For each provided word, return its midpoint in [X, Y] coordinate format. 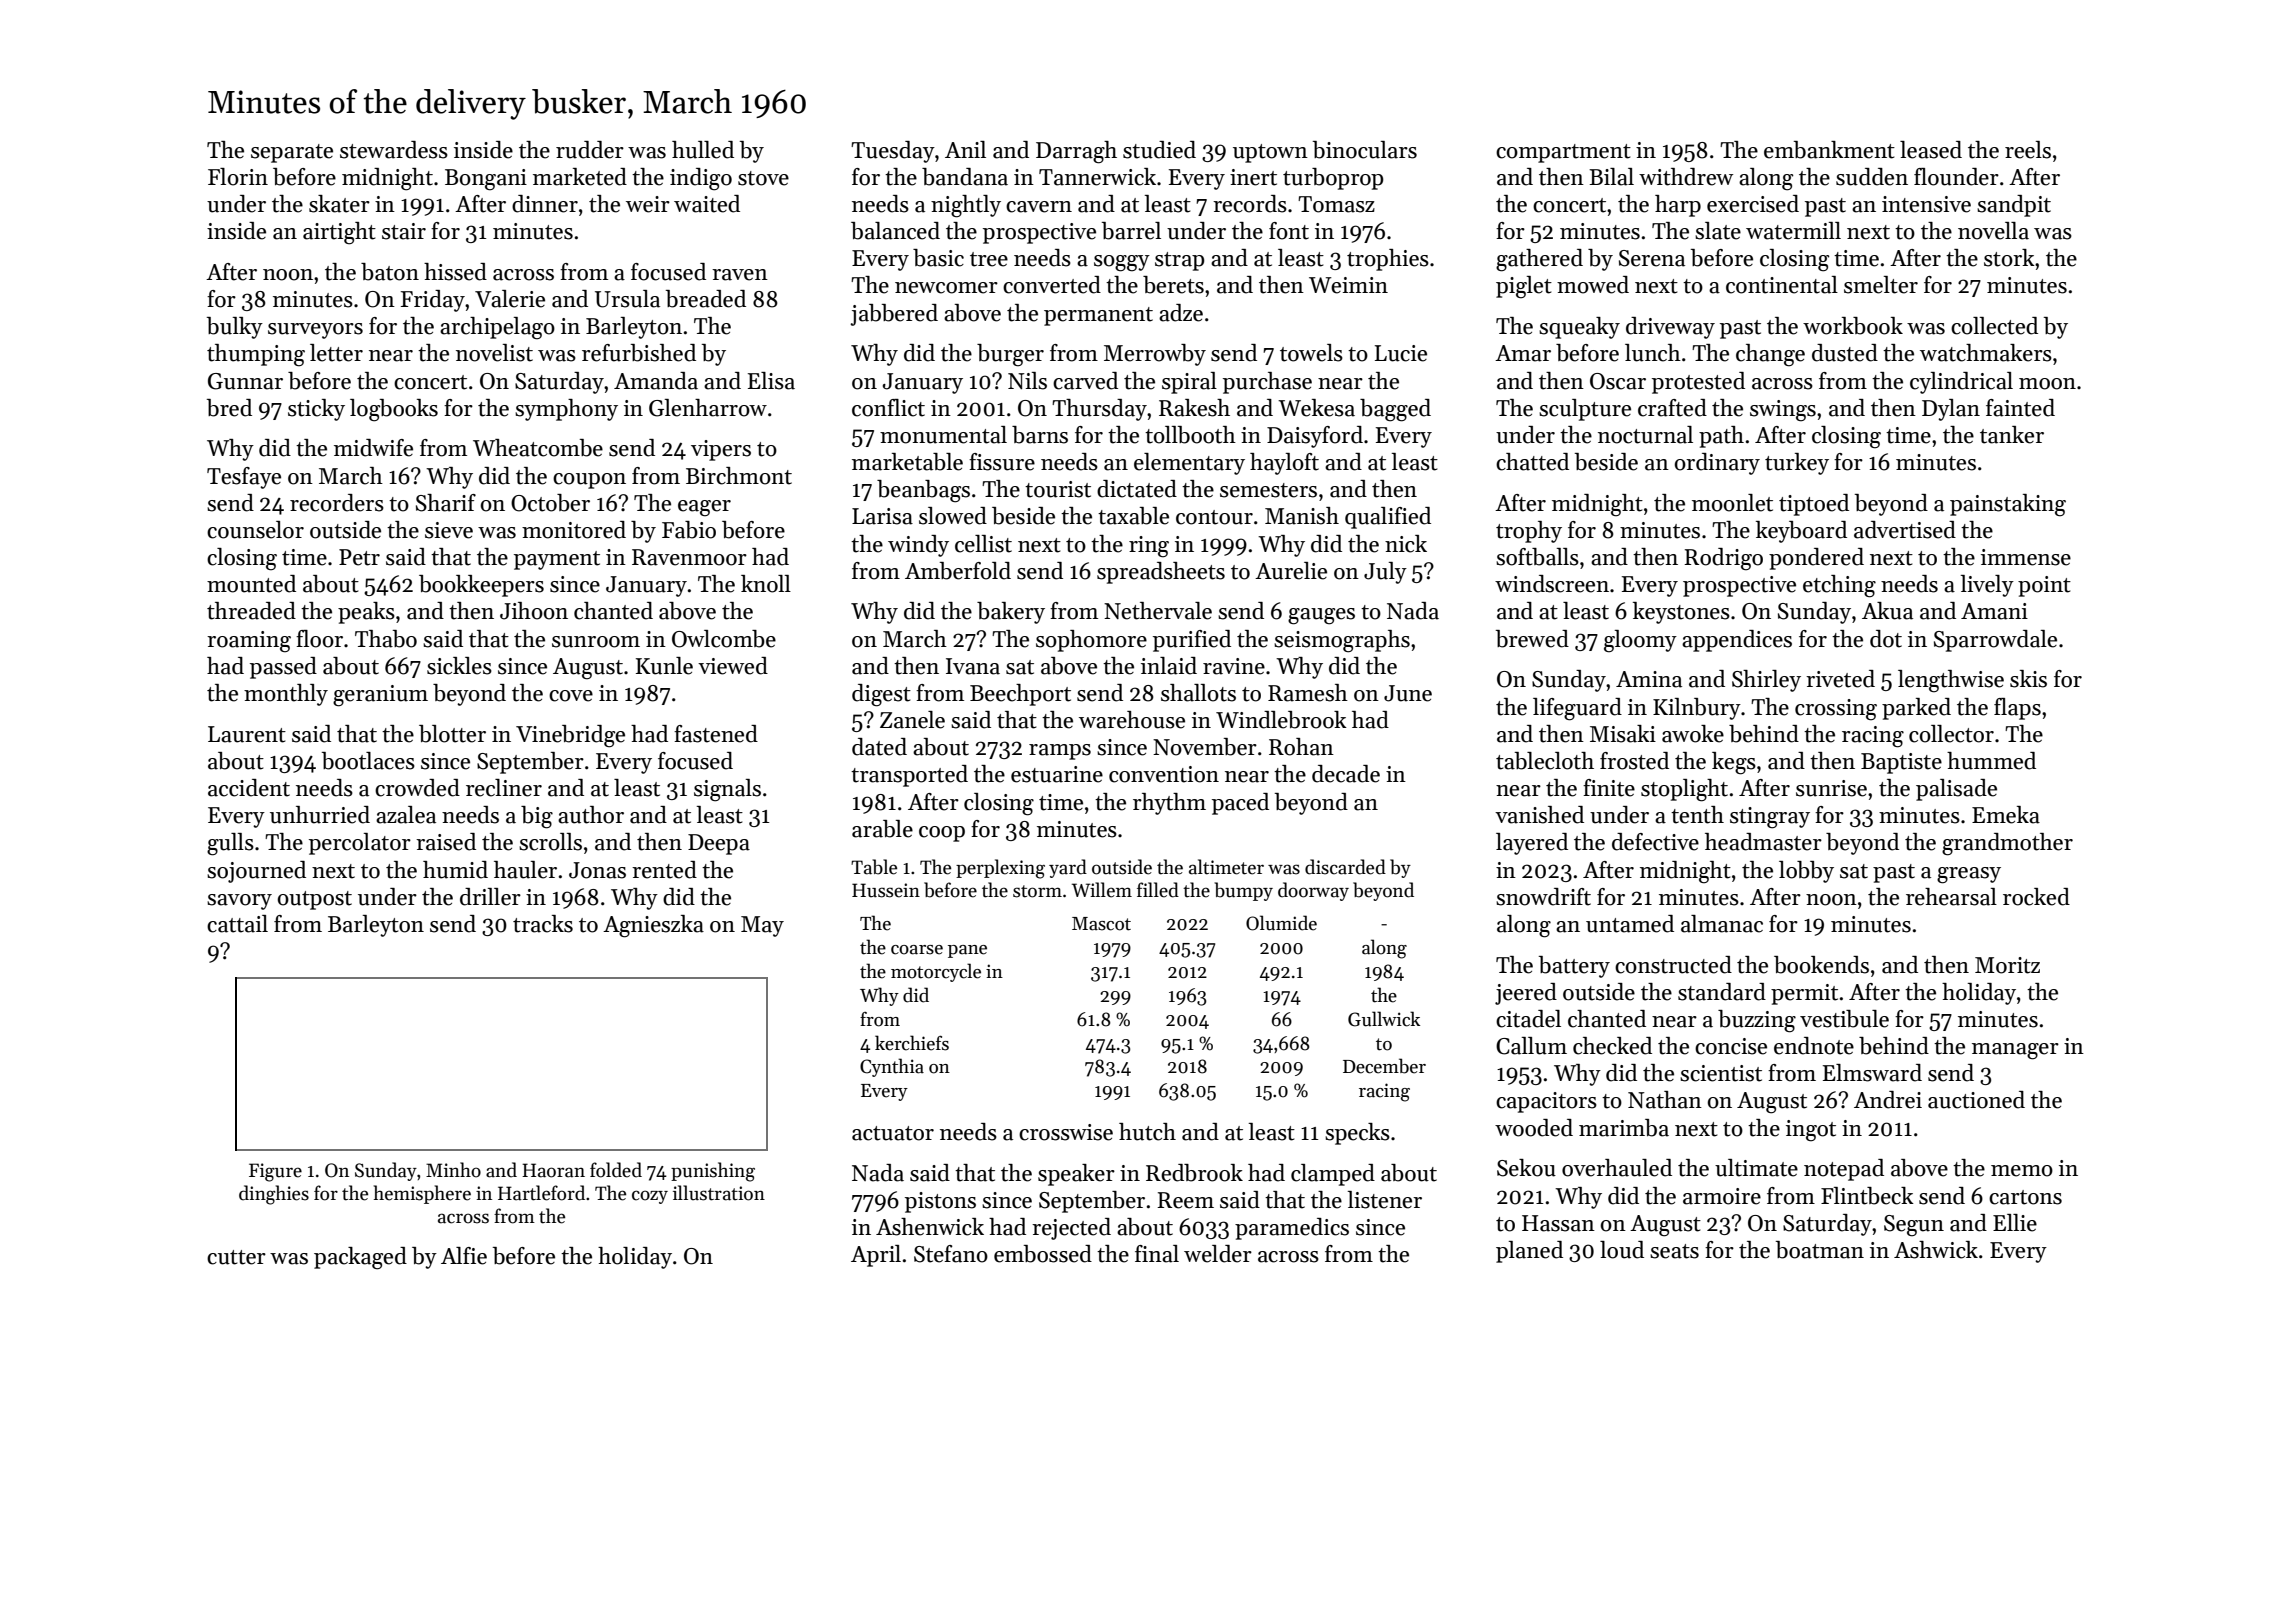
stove [763, 178]
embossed [1043, 1254]
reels [2028, 150]
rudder [590, 150]
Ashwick [1936, 1250]
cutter [236, 1257]
